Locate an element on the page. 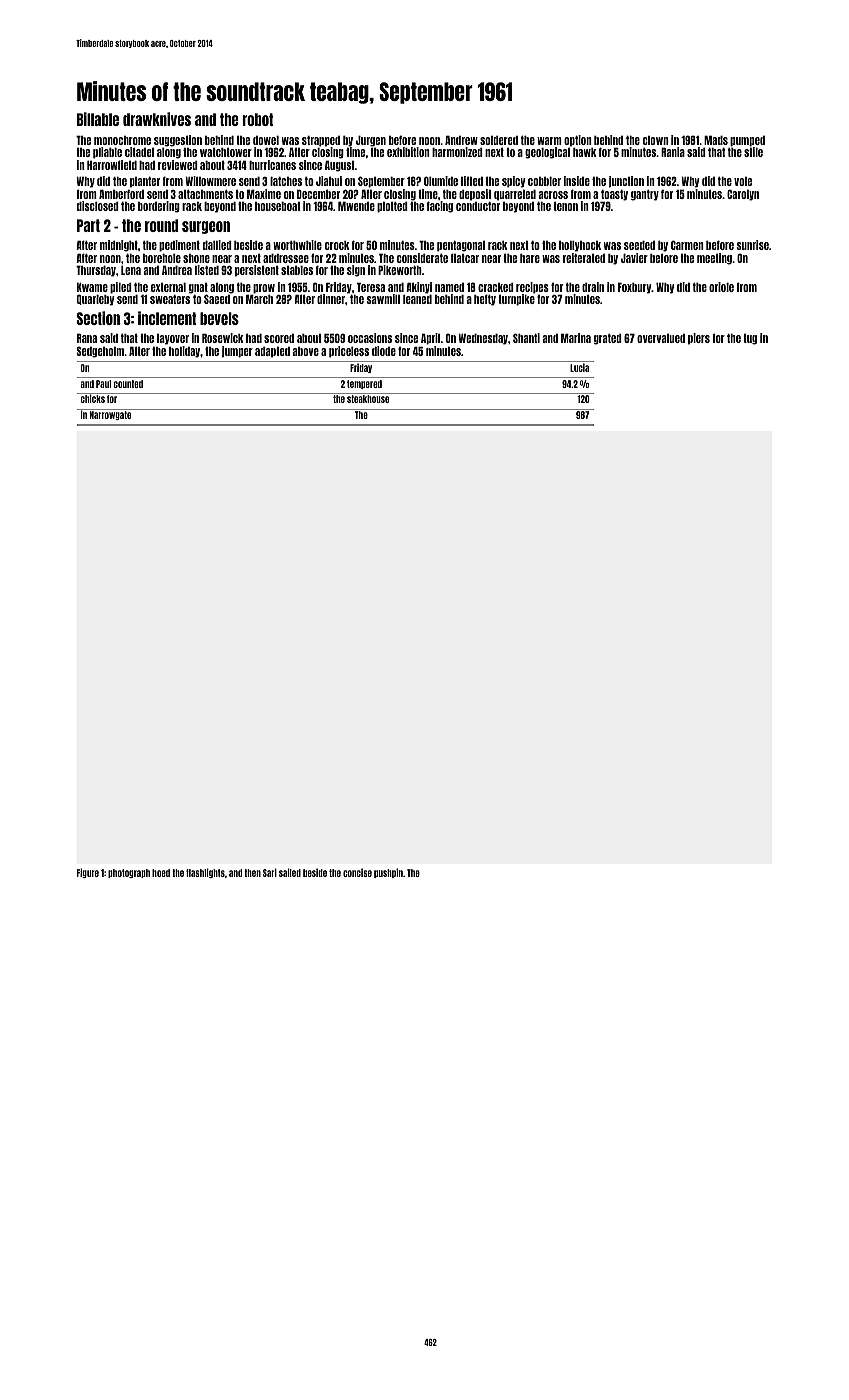 This image has width=849, height=1400. pentagonal is located at coordinates (461, 246).
